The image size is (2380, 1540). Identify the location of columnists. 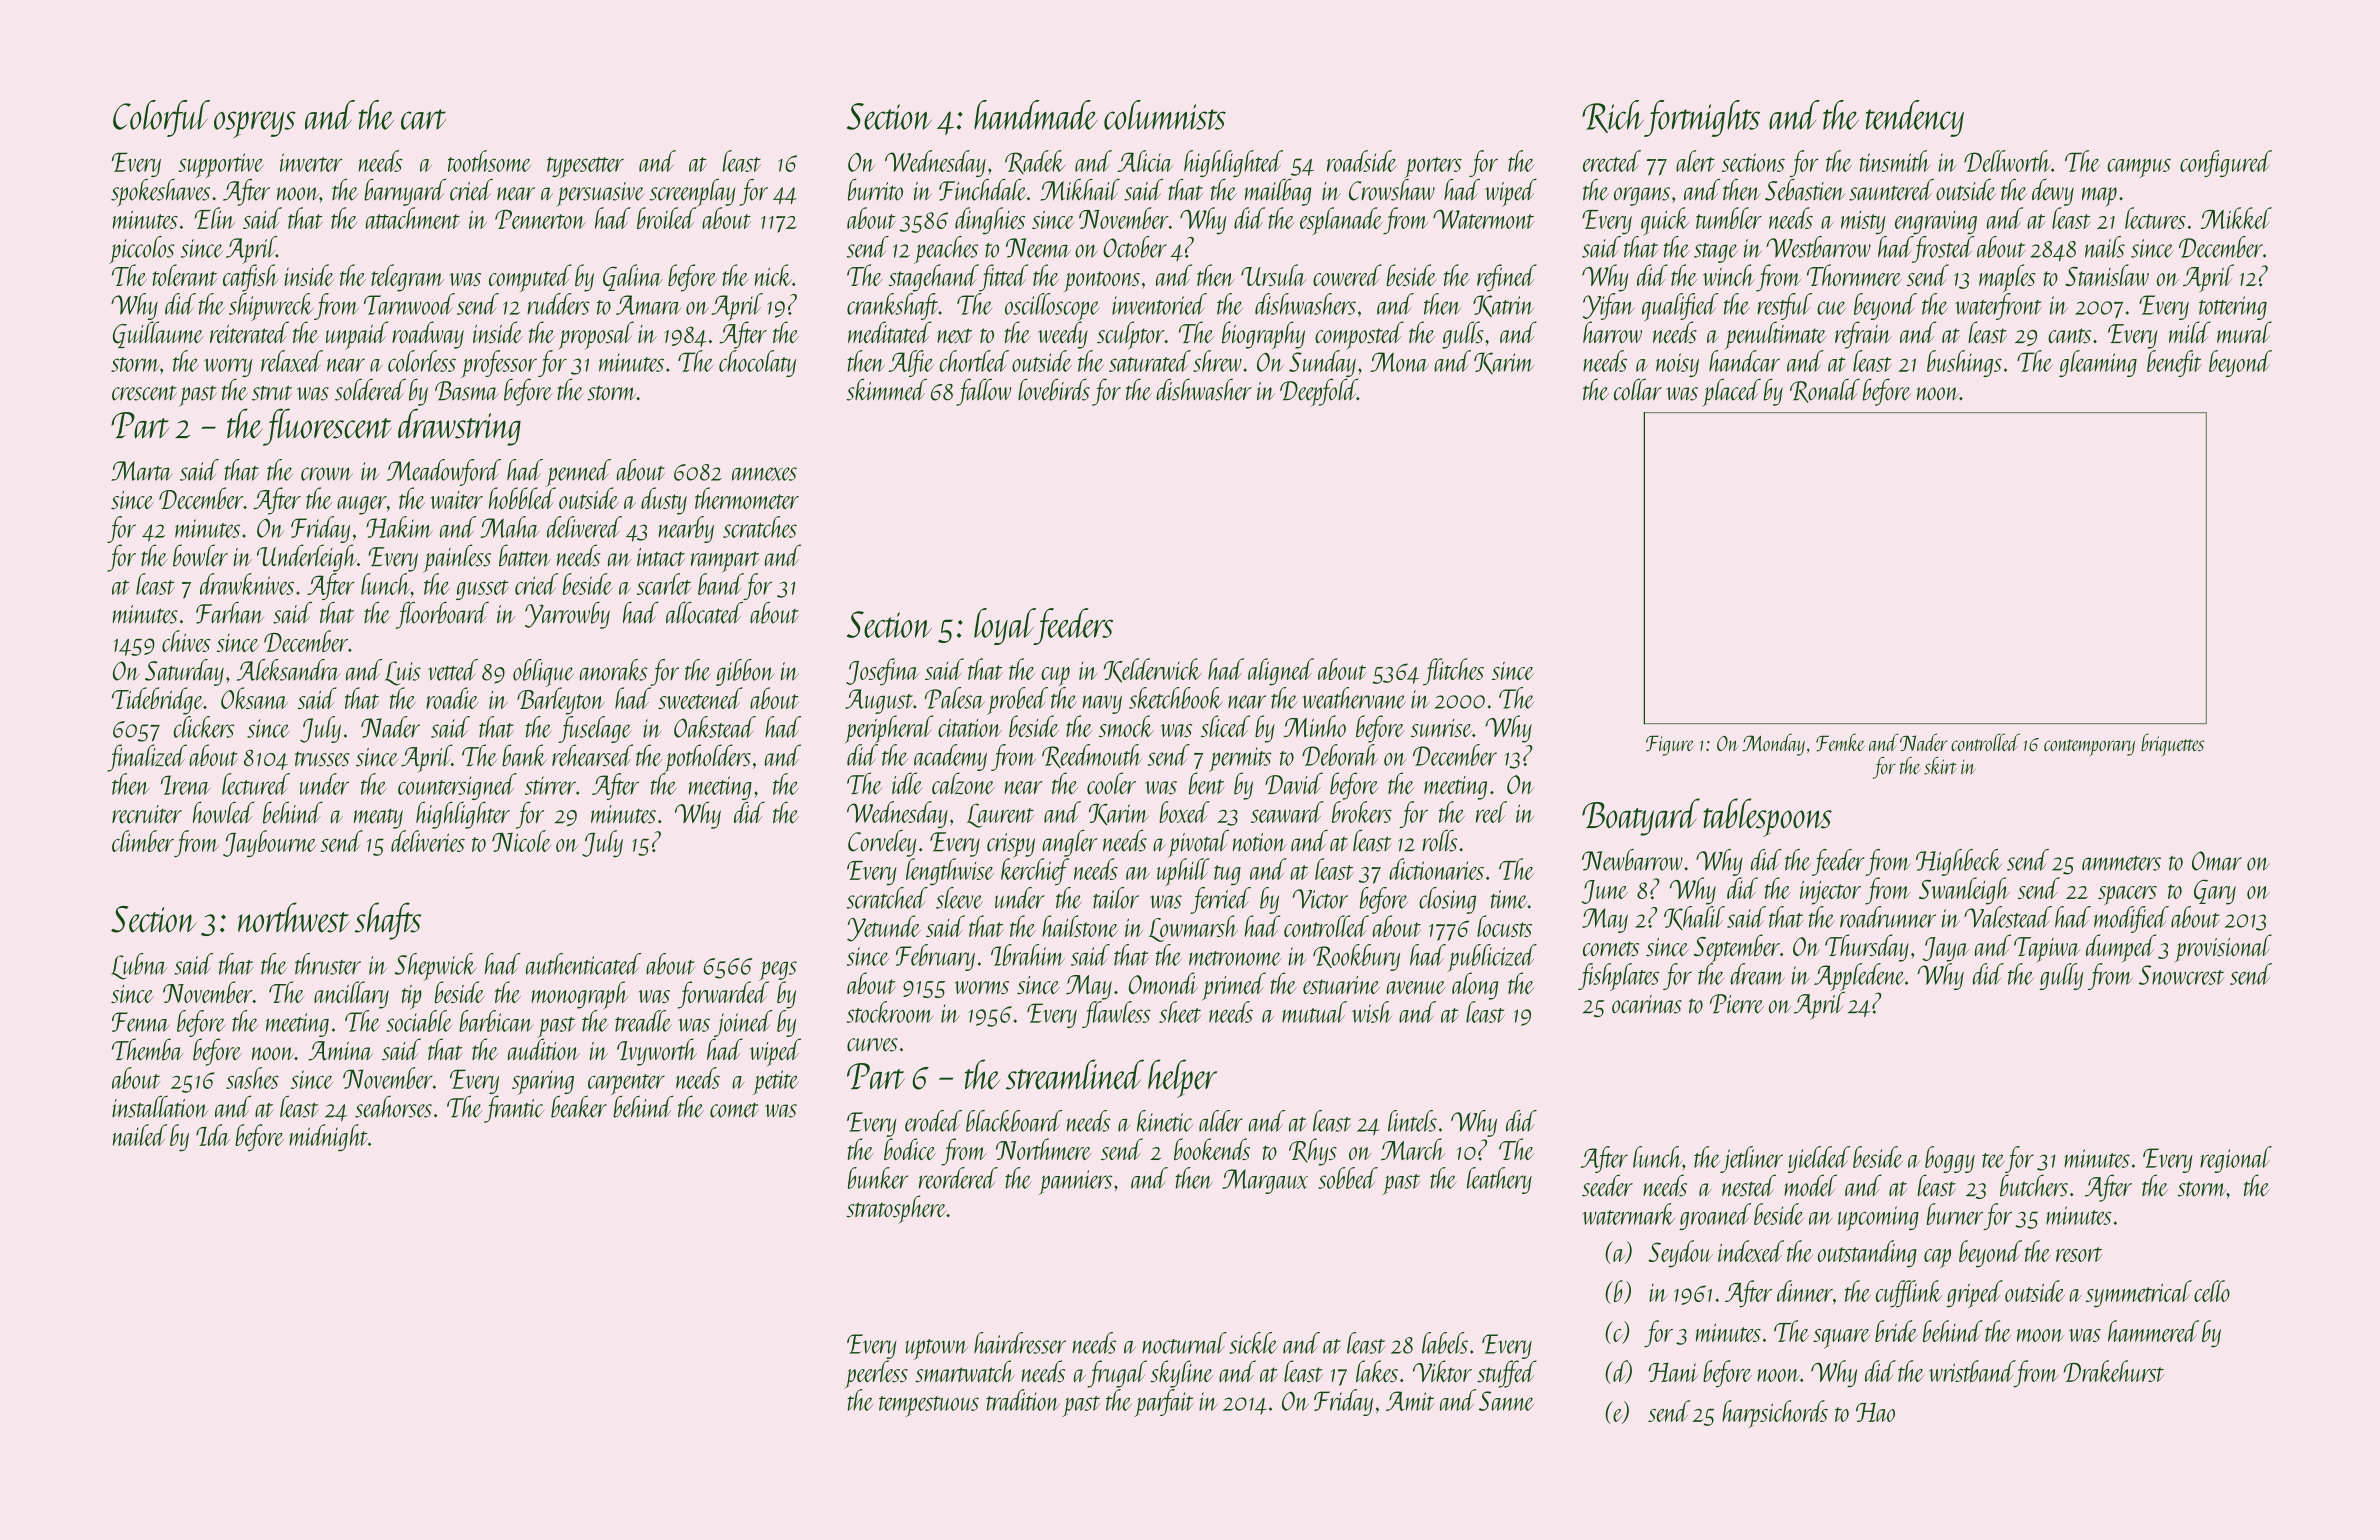
(1165, 115).
